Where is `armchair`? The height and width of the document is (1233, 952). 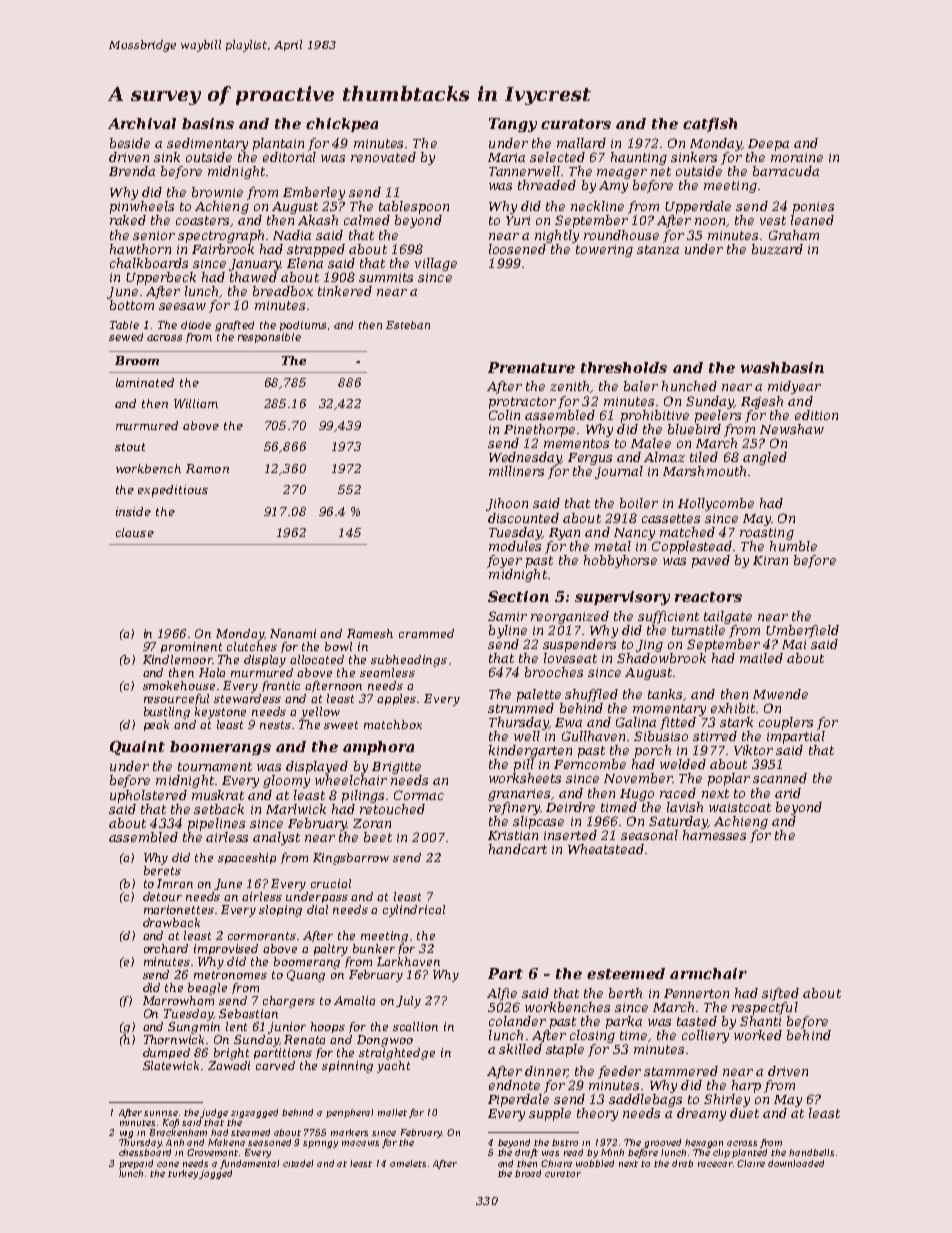
armchair is located at coordinates (708, 973).
